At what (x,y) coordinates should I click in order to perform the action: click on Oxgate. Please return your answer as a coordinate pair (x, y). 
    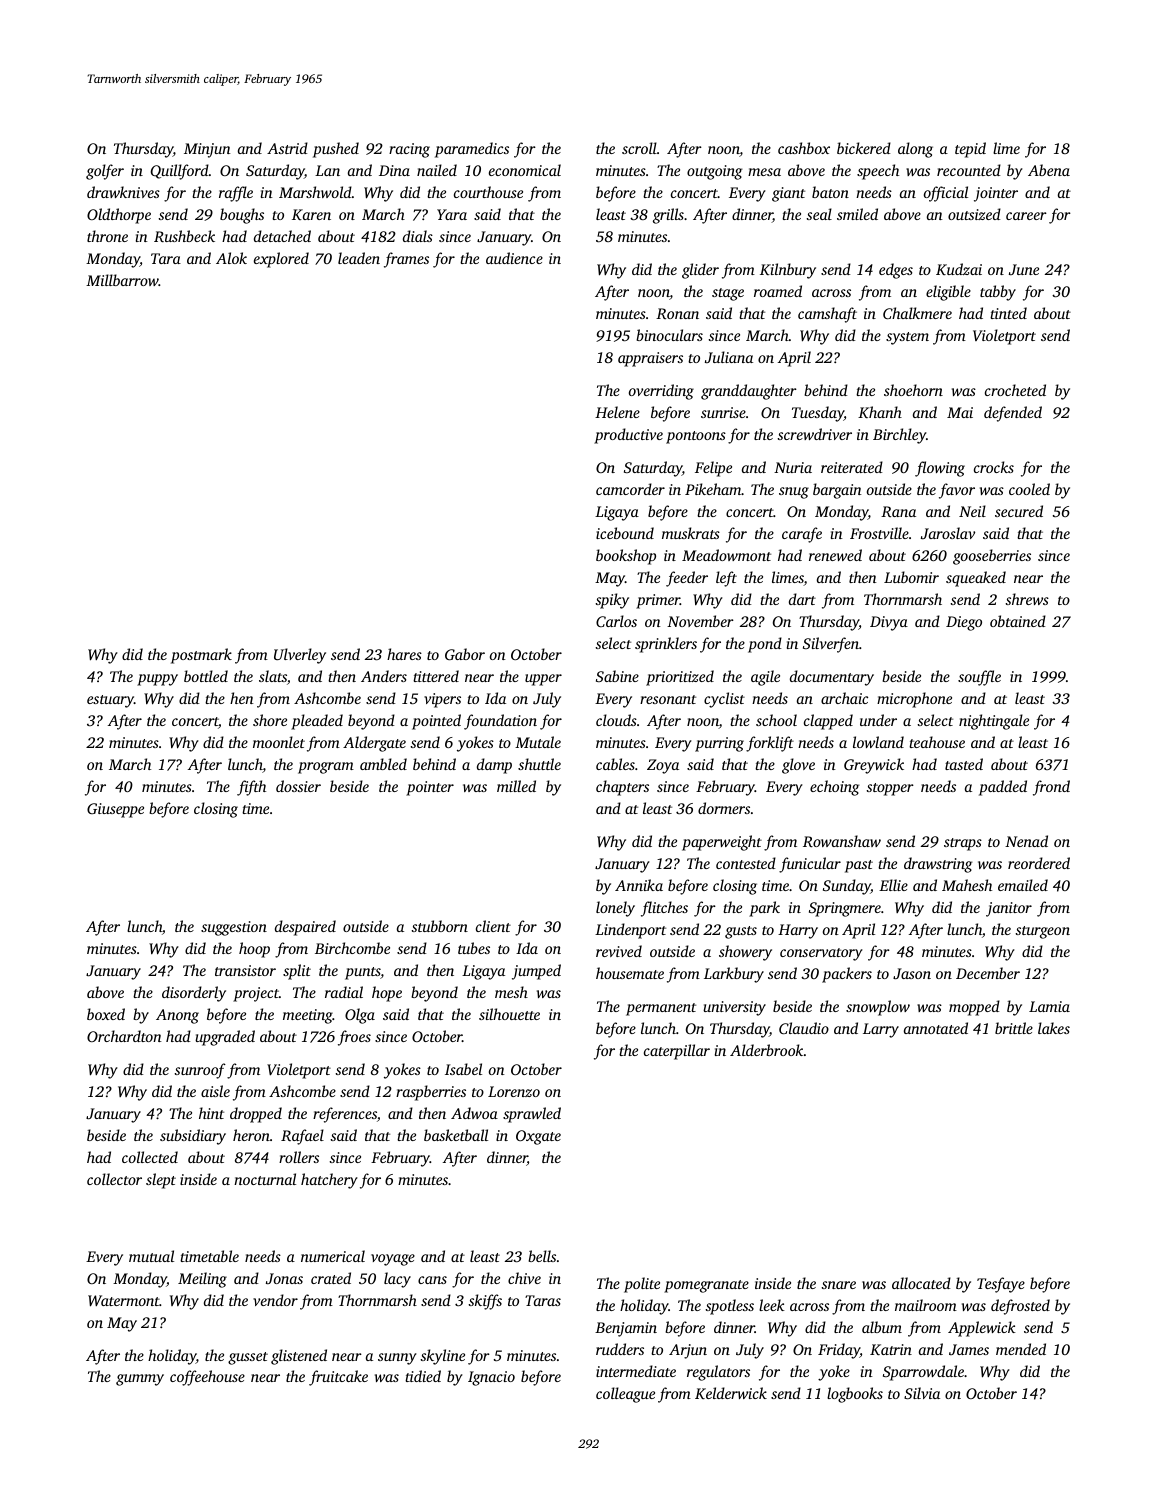
    Looking at the image, I should click on (538, 1137).
